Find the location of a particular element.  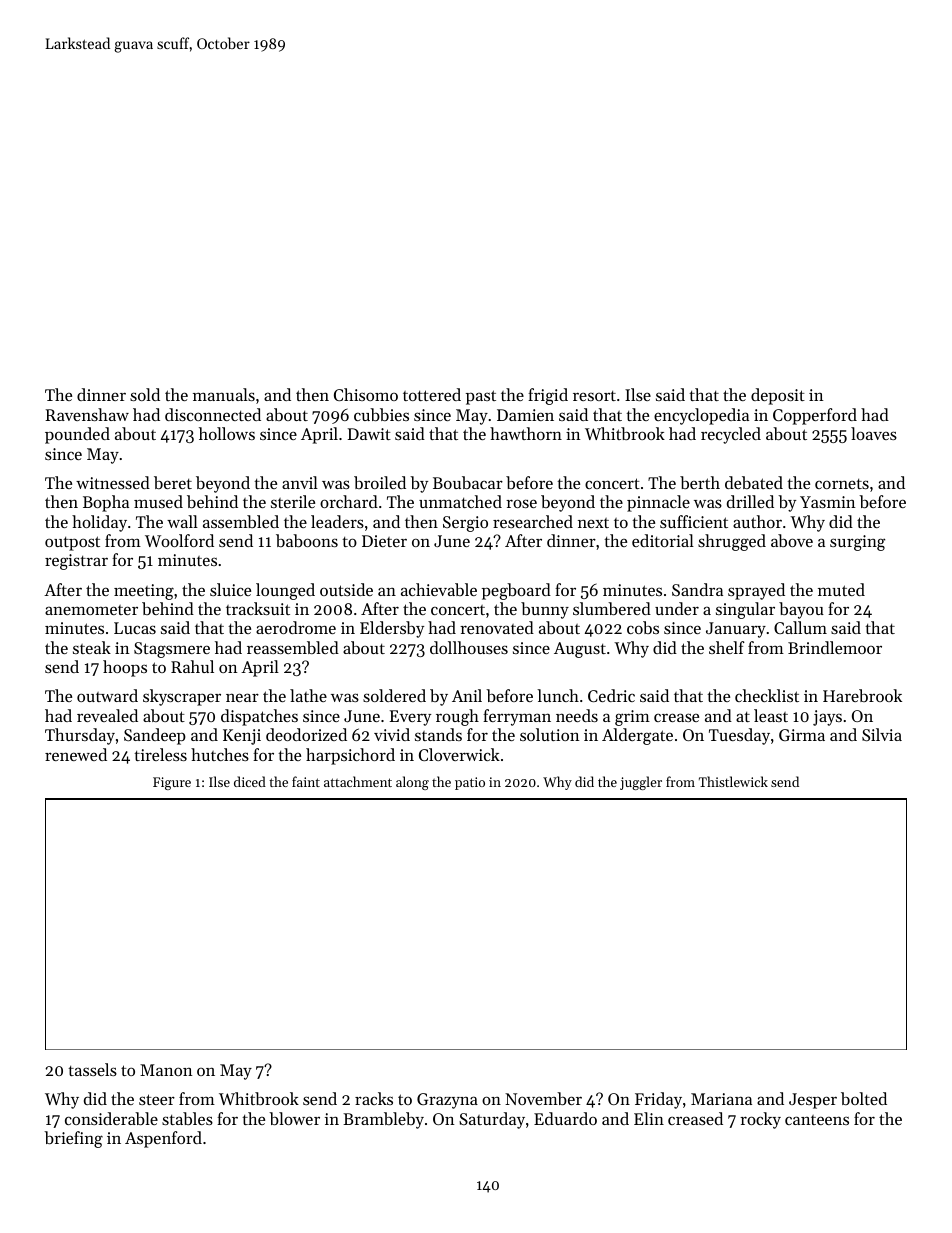

along is located at coordinates (412, 783).
